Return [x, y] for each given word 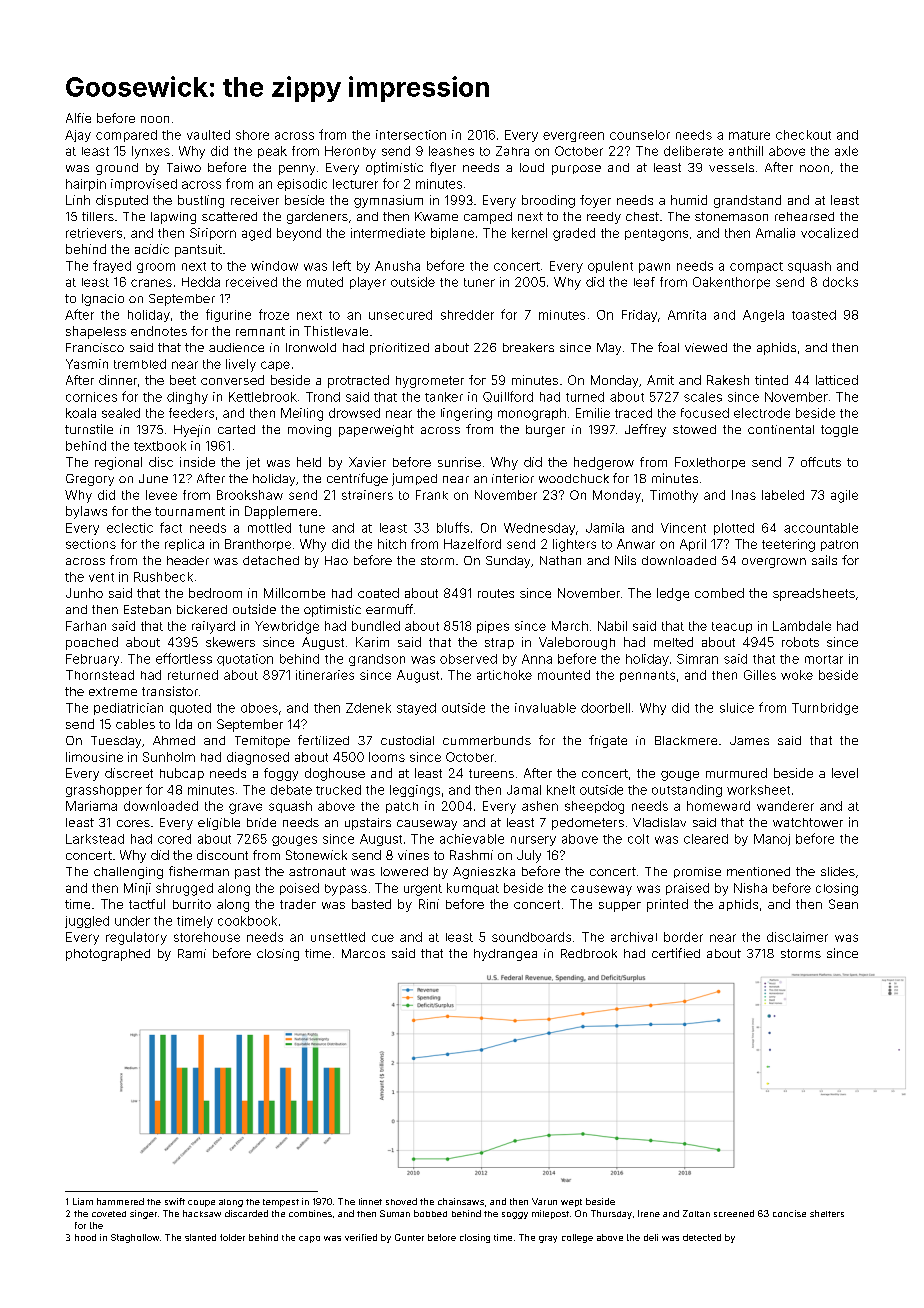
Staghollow [135, 1238]
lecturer [355, 184]
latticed [837, 380]
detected [702, 1237]
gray [548, 1239]
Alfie [78, 118]
